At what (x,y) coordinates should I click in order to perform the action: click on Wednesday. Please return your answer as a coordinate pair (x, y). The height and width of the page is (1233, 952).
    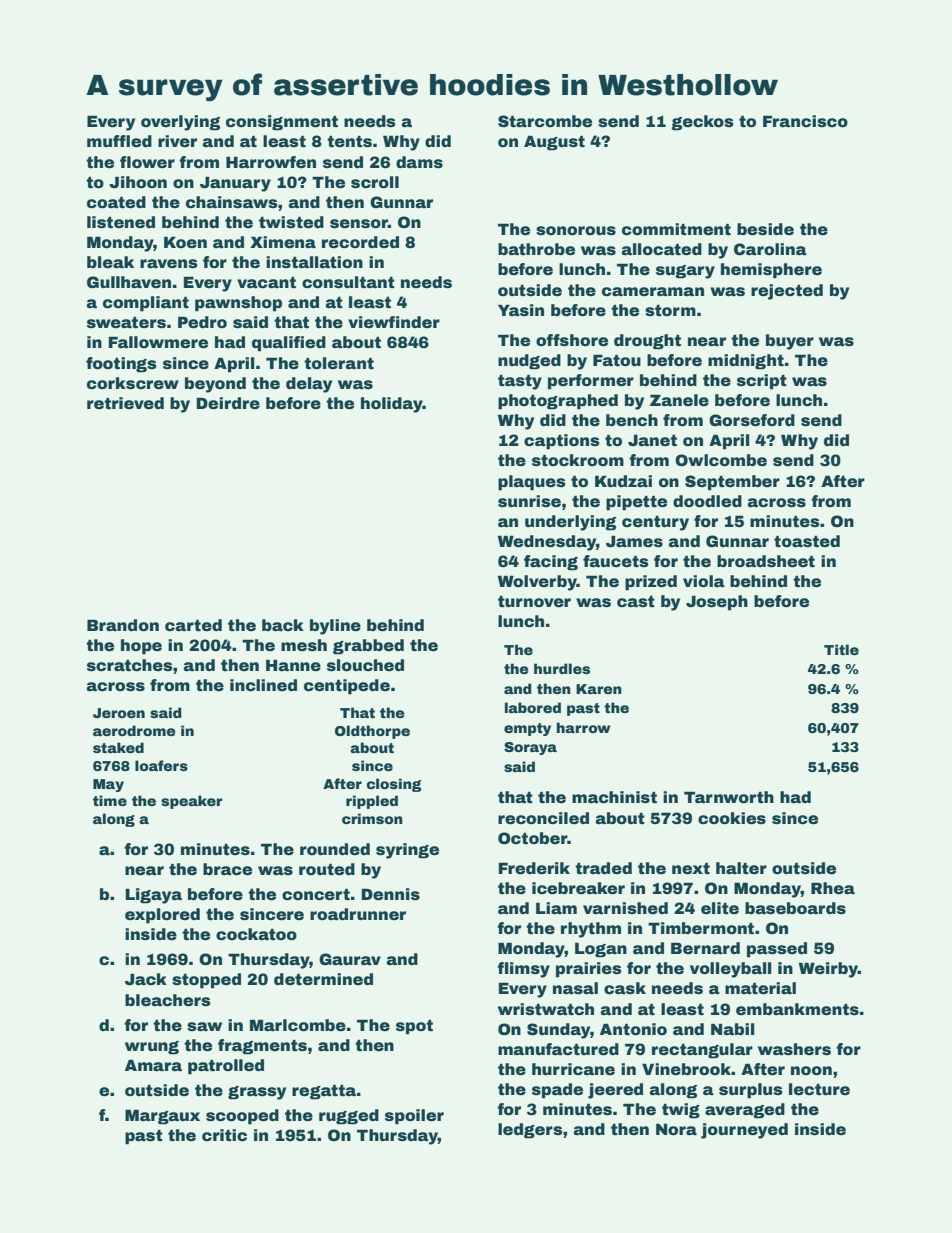
    Looking at the image, I should click on (547, 543).
